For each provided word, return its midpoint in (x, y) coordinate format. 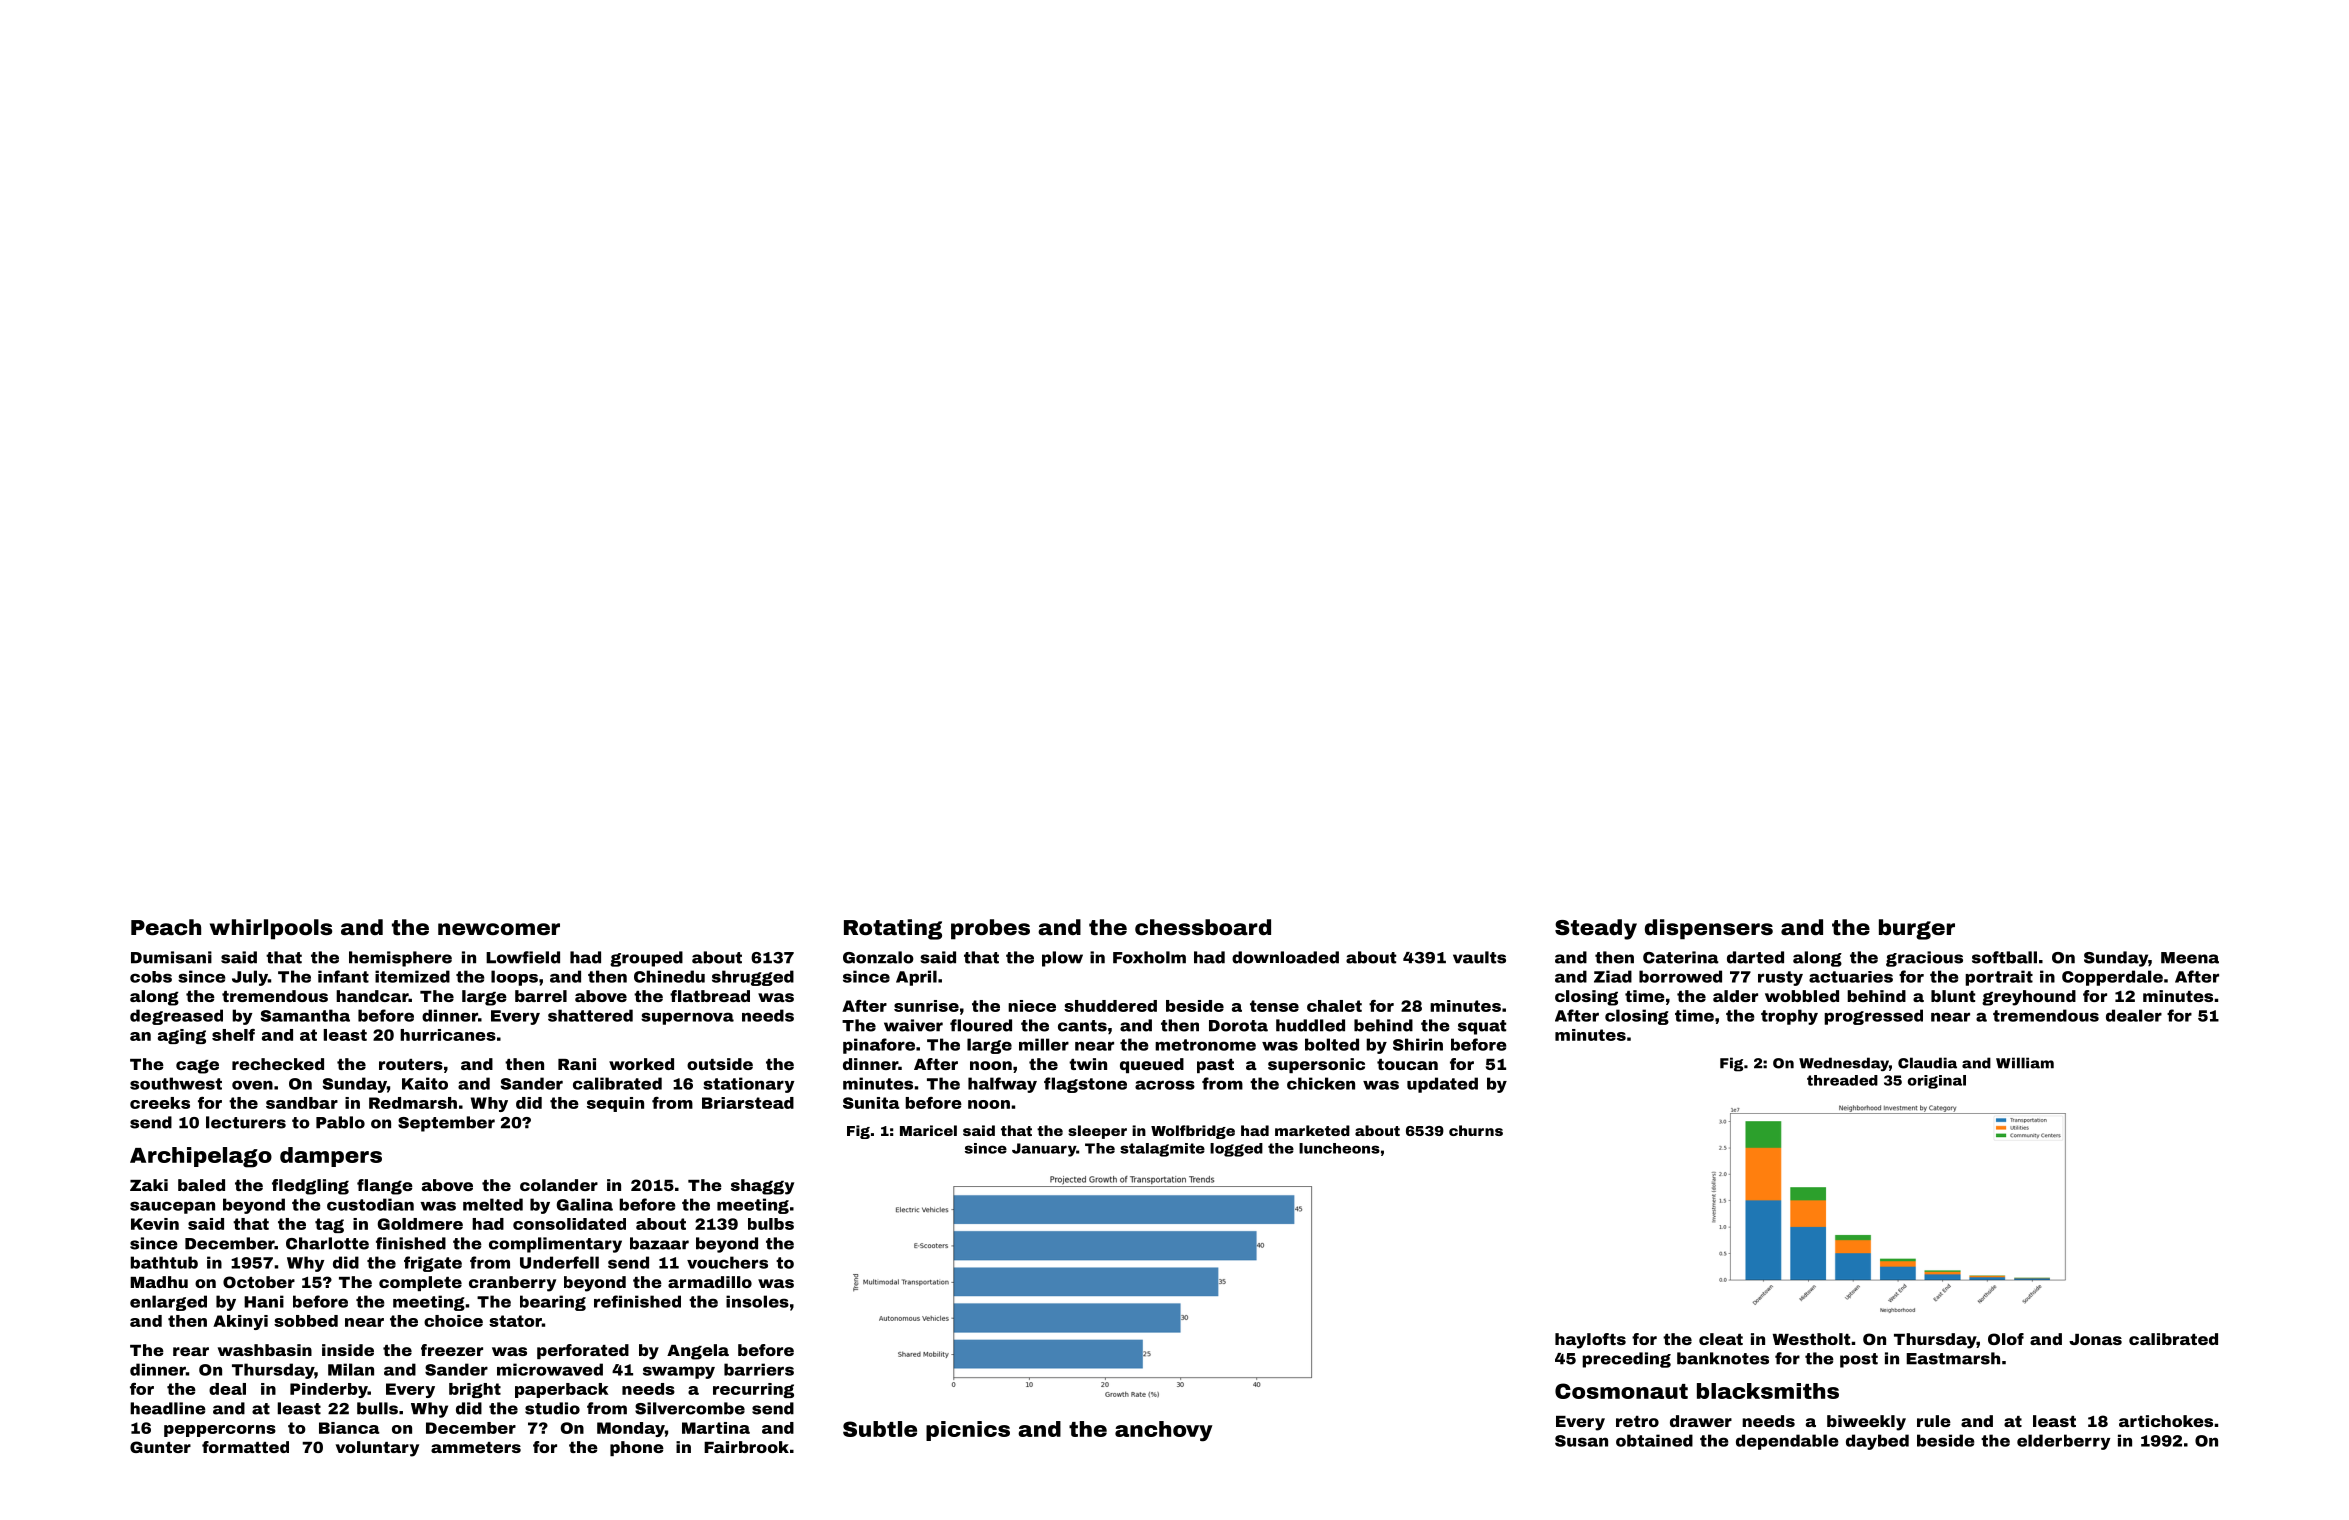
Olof (2006, 1339)
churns (1476, 1130)
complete (420, 1283)
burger (1917, 929)
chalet (1334, 1006)
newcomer (499, 929)
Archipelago (201, 1157)
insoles (757, 1301)
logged (1236, 1150)
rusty (1780, 978)
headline (168, 1408)
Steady (1596, 929)
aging (182, 1036)
